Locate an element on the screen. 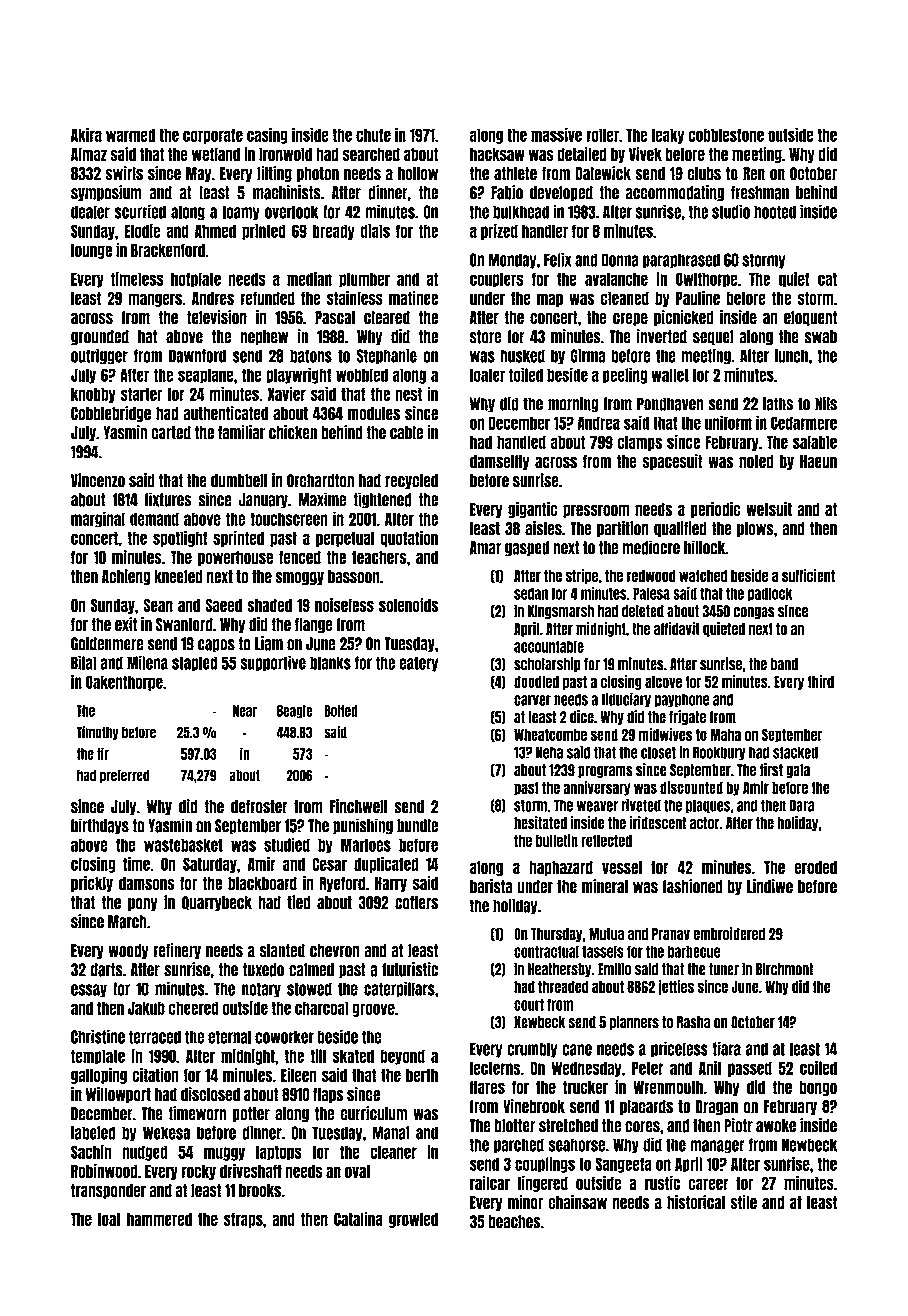 This screenshot has height=1316, width=908. dials is located at coordinates (375, 230).
